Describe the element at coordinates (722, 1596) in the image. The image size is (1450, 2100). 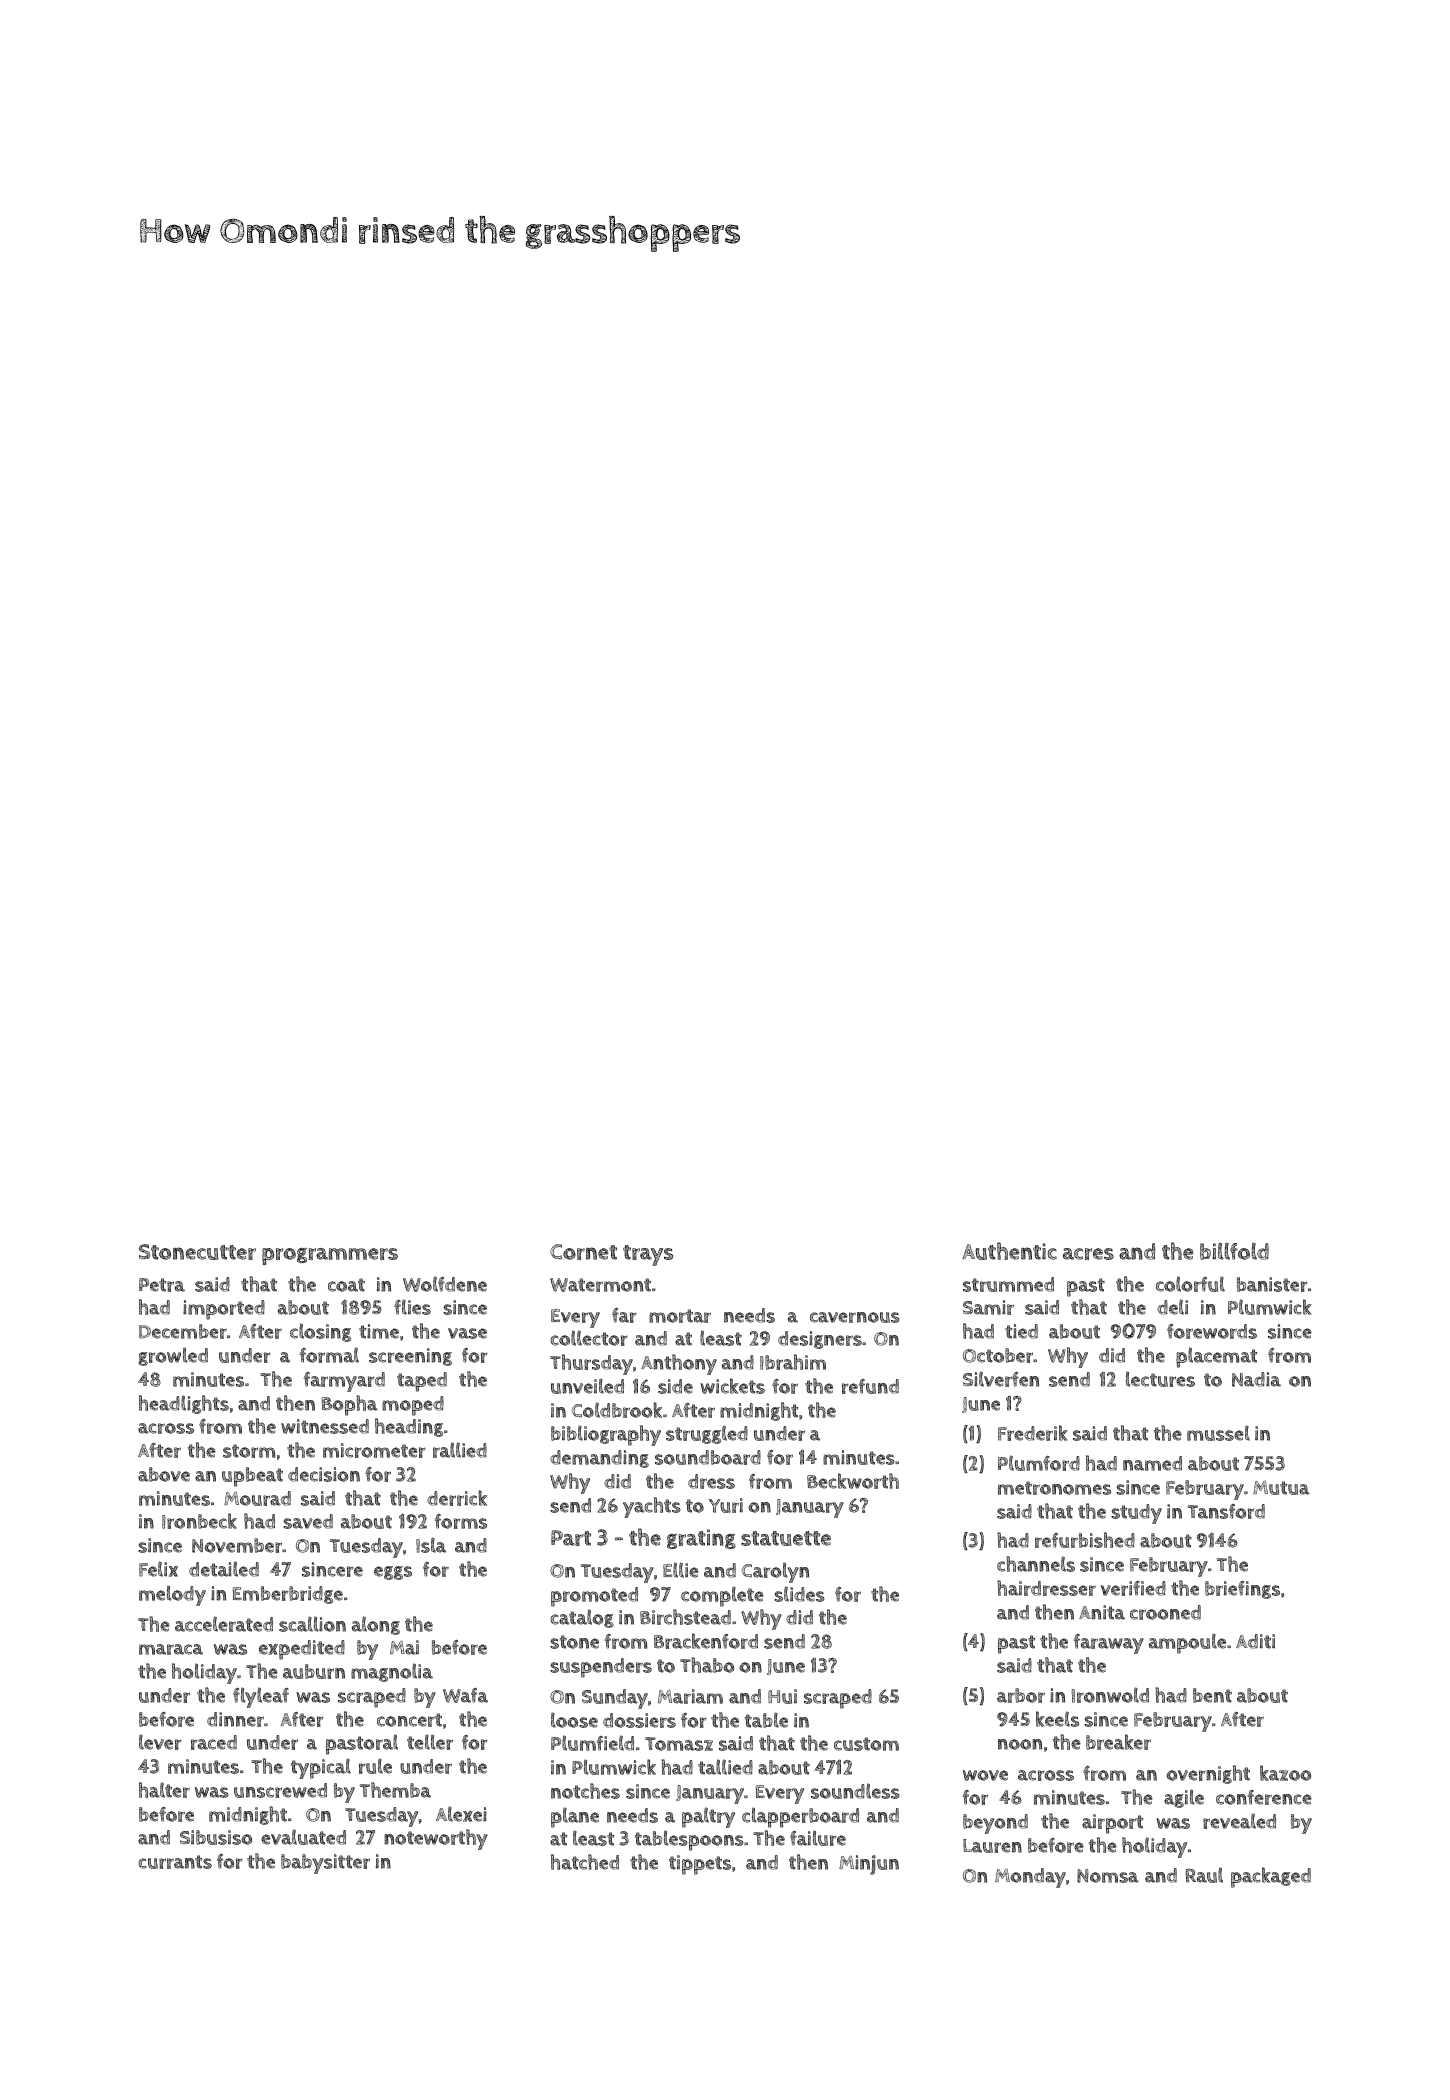
I see `complete` at that location.
